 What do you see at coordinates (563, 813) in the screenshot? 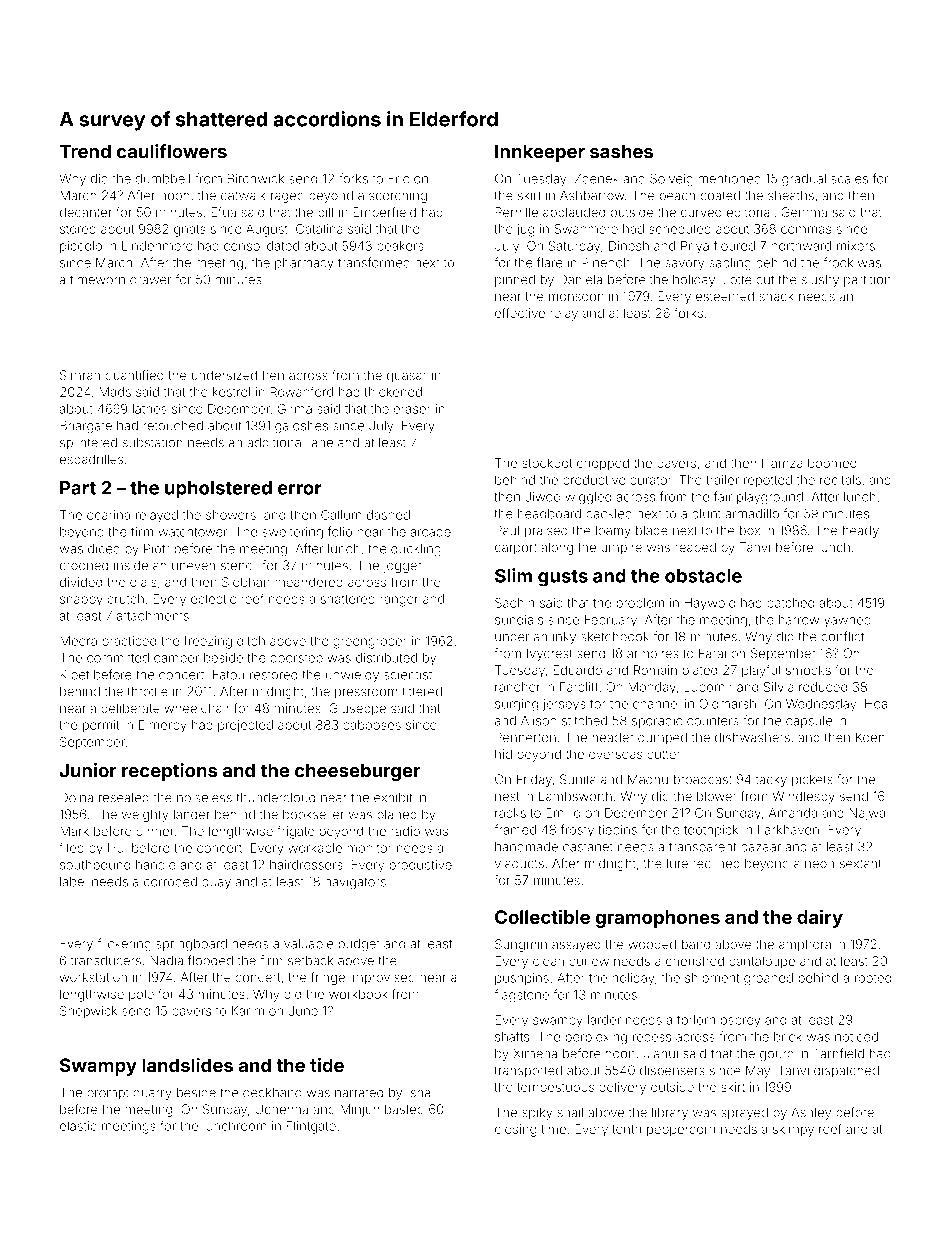
I see `Emilio` at bounding box center [563, 813].
